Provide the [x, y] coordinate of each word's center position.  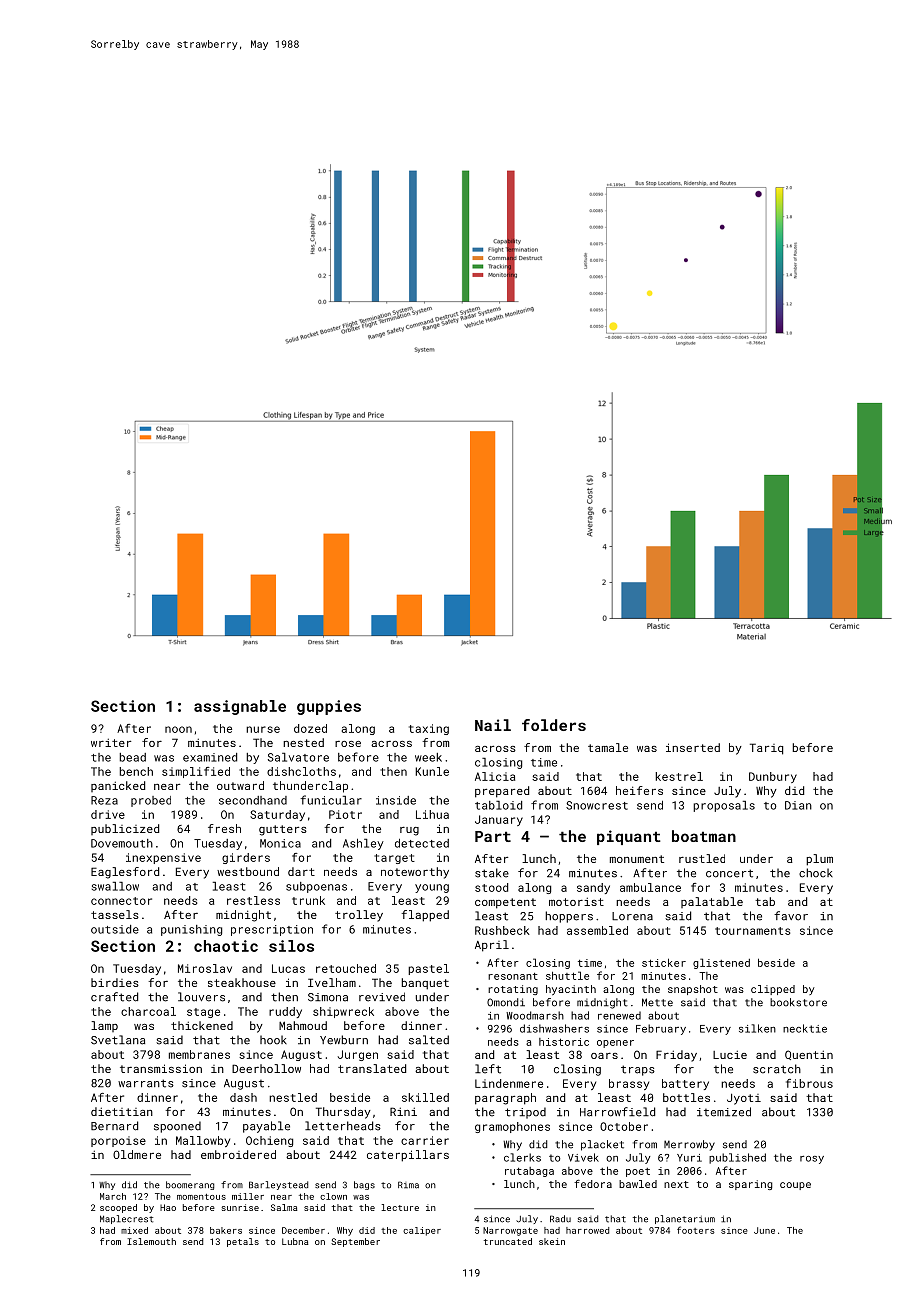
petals [243, 1242]
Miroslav [205, 968]
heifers [639, 790]
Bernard [114, 1126]
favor [791, 916]
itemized [724, 1112]
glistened [721, 963]
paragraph [505, 1099]
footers [696, 1230]
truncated [508, 1241]
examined [210, 757]
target [394, 859]
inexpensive [163, 858]
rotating [513, 990]
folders [554, 725]
